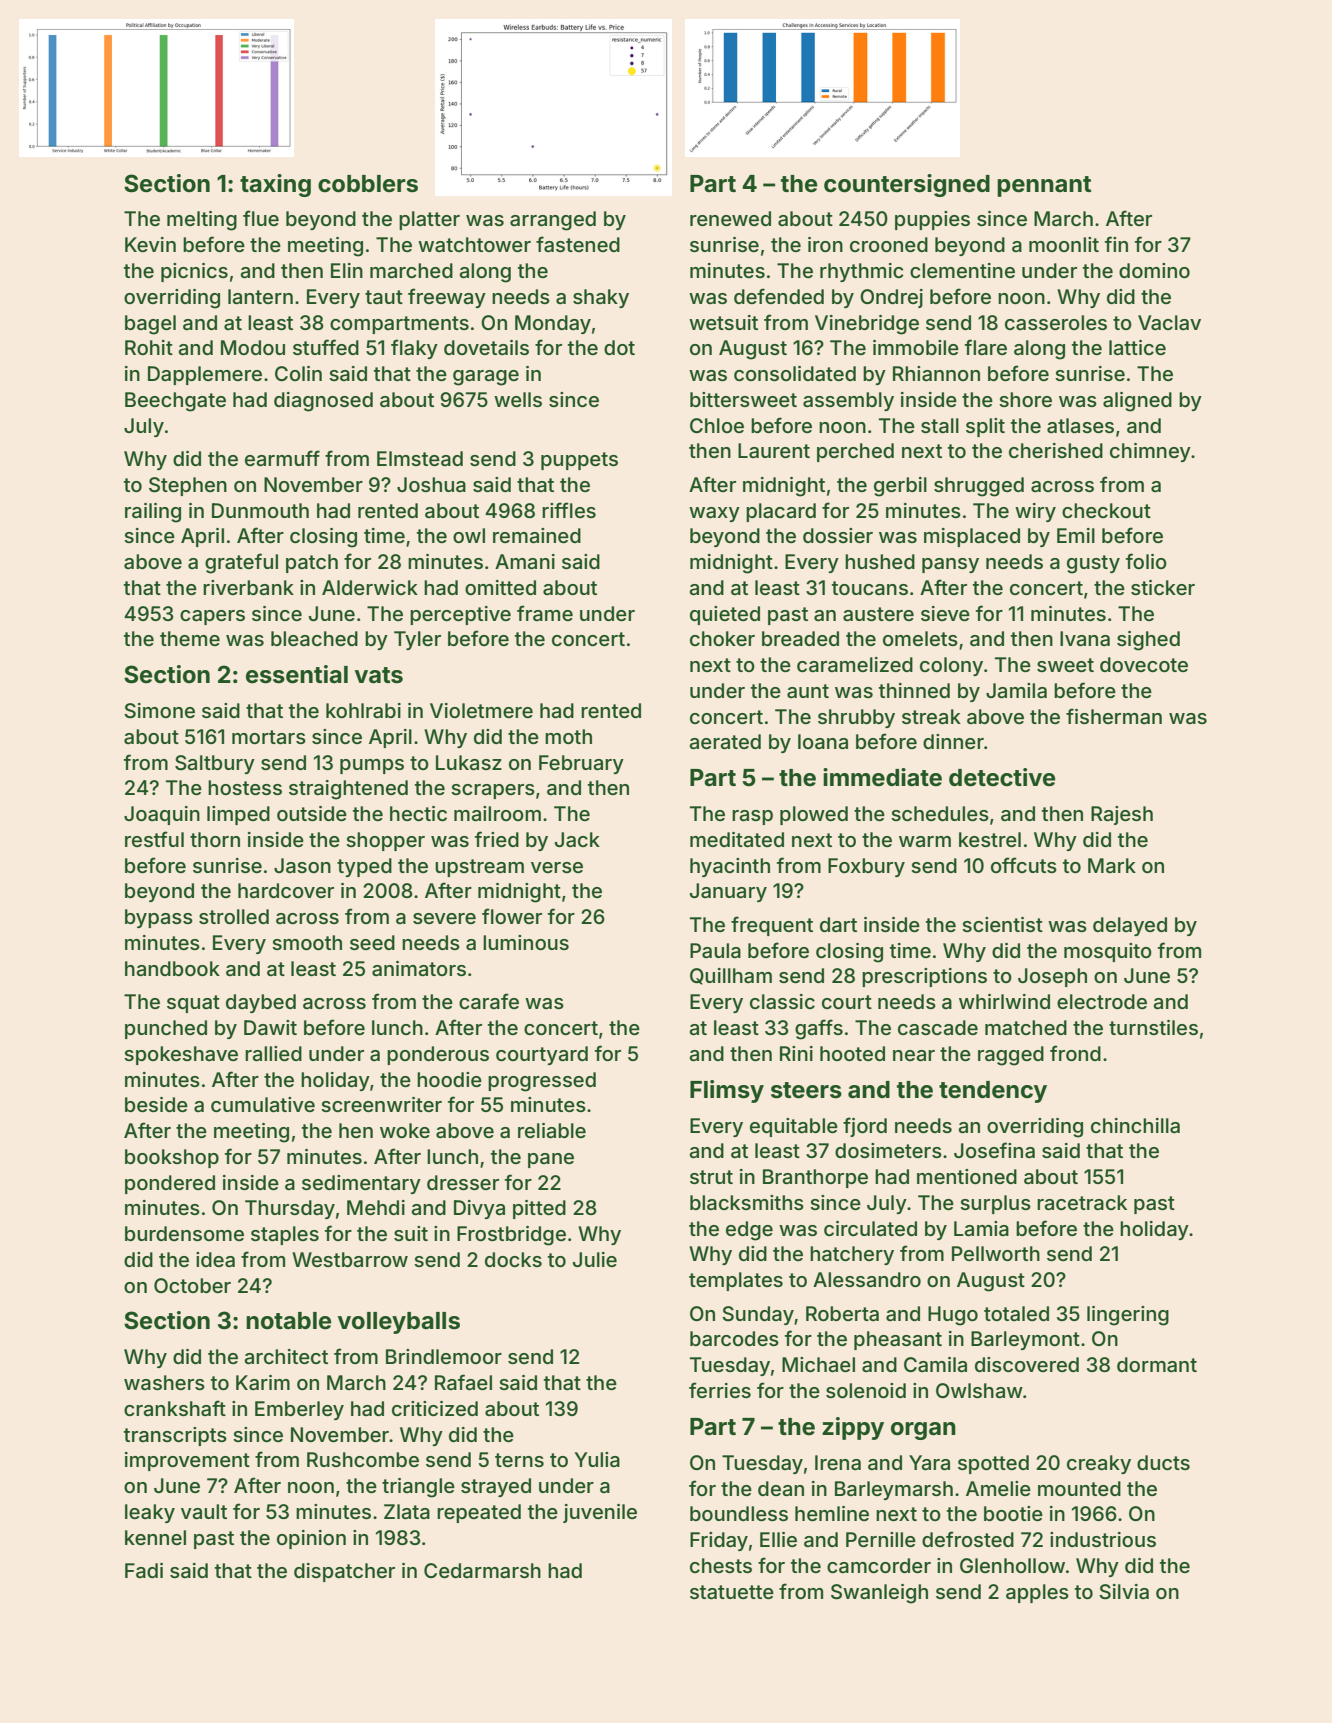  What do you see at coordinates (513, 1259) in the document?
I see `docks` at bounding box center [513, 1259].
